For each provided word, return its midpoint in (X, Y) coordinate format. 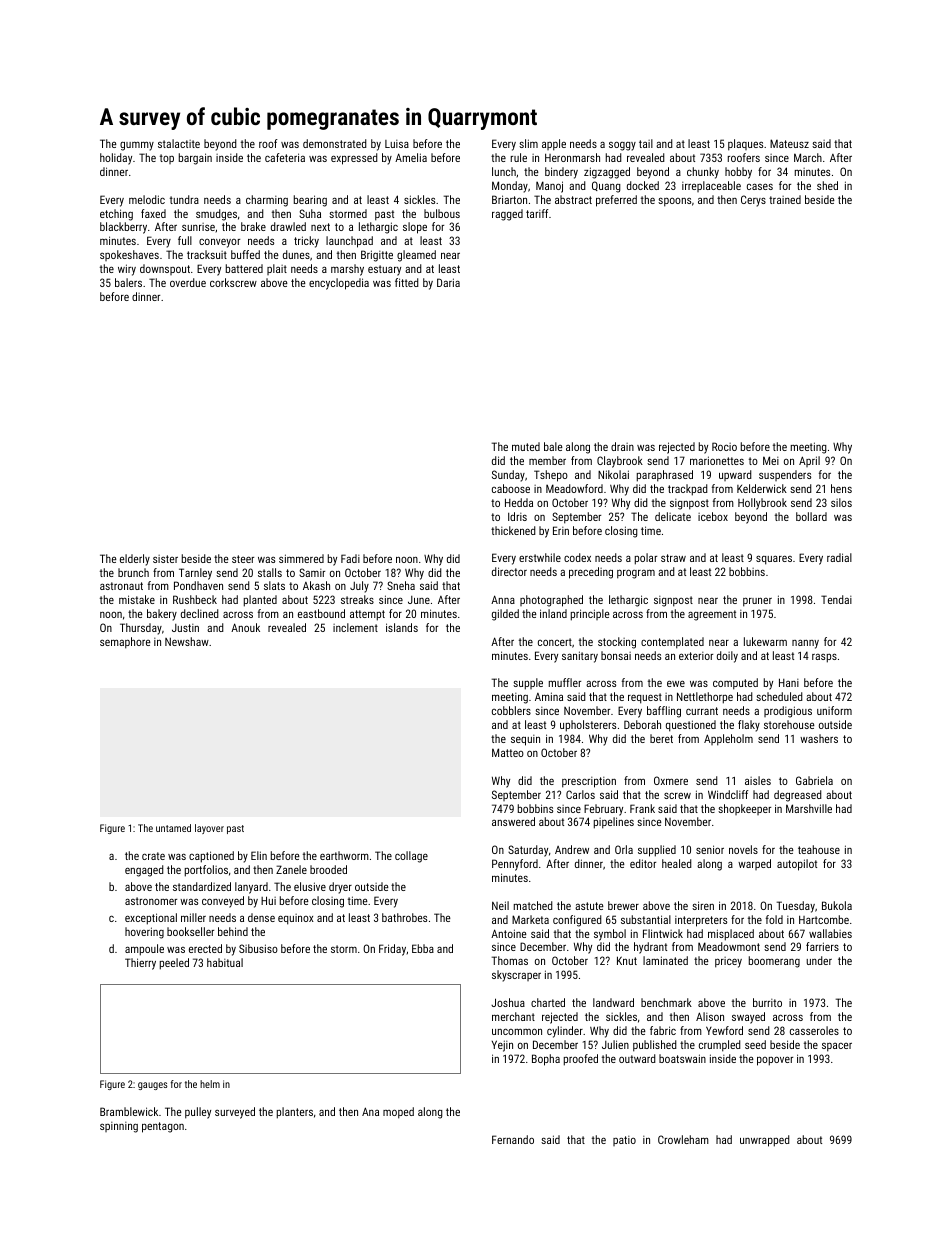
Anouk (245, 627)
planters (295, 1113)
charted (548, 1002)
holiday (116, 159)
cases (760, 186)
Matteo (508, 752)
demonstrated (335, 143)
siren (703, 905)
